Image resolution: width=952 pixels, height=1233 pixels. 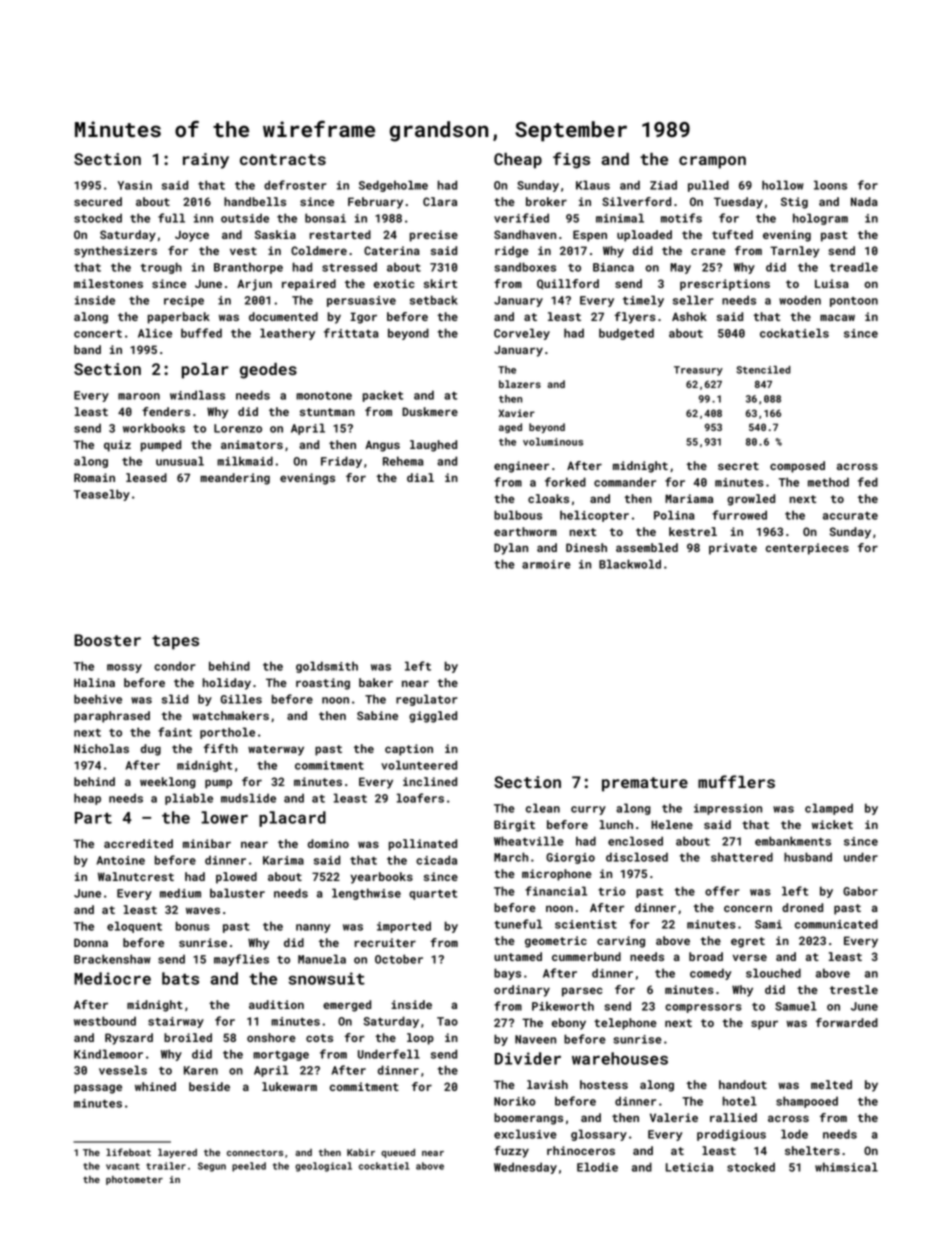 What do you see at coordinates (171, 218) in the screenshot?
I see `full` at bounding box center [171, 218].
